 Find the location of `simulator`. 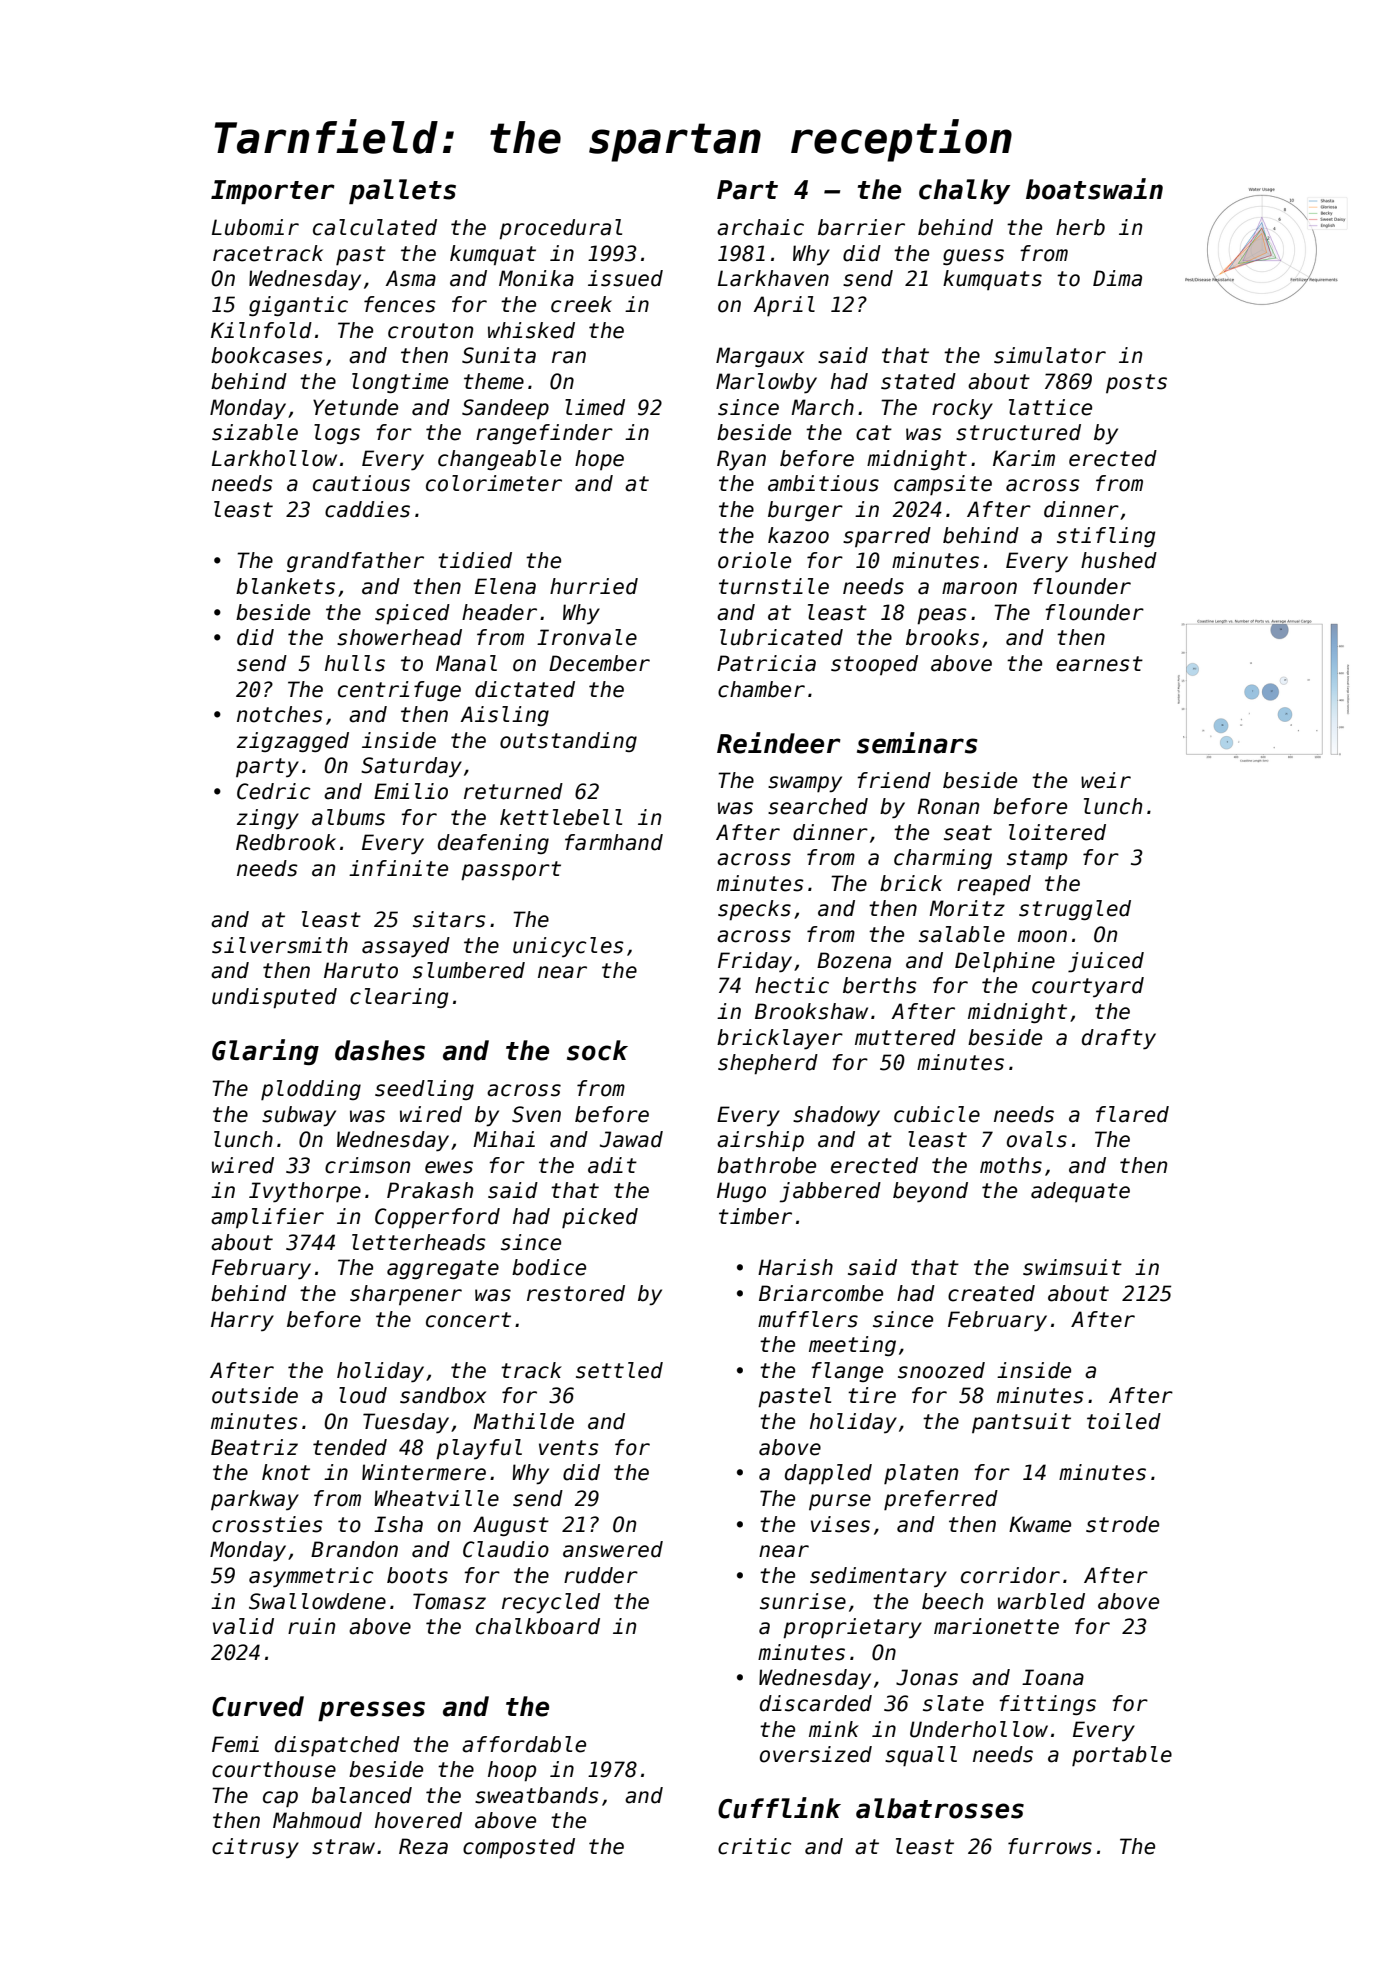

simulator is located at coordinates (1050, 355).
